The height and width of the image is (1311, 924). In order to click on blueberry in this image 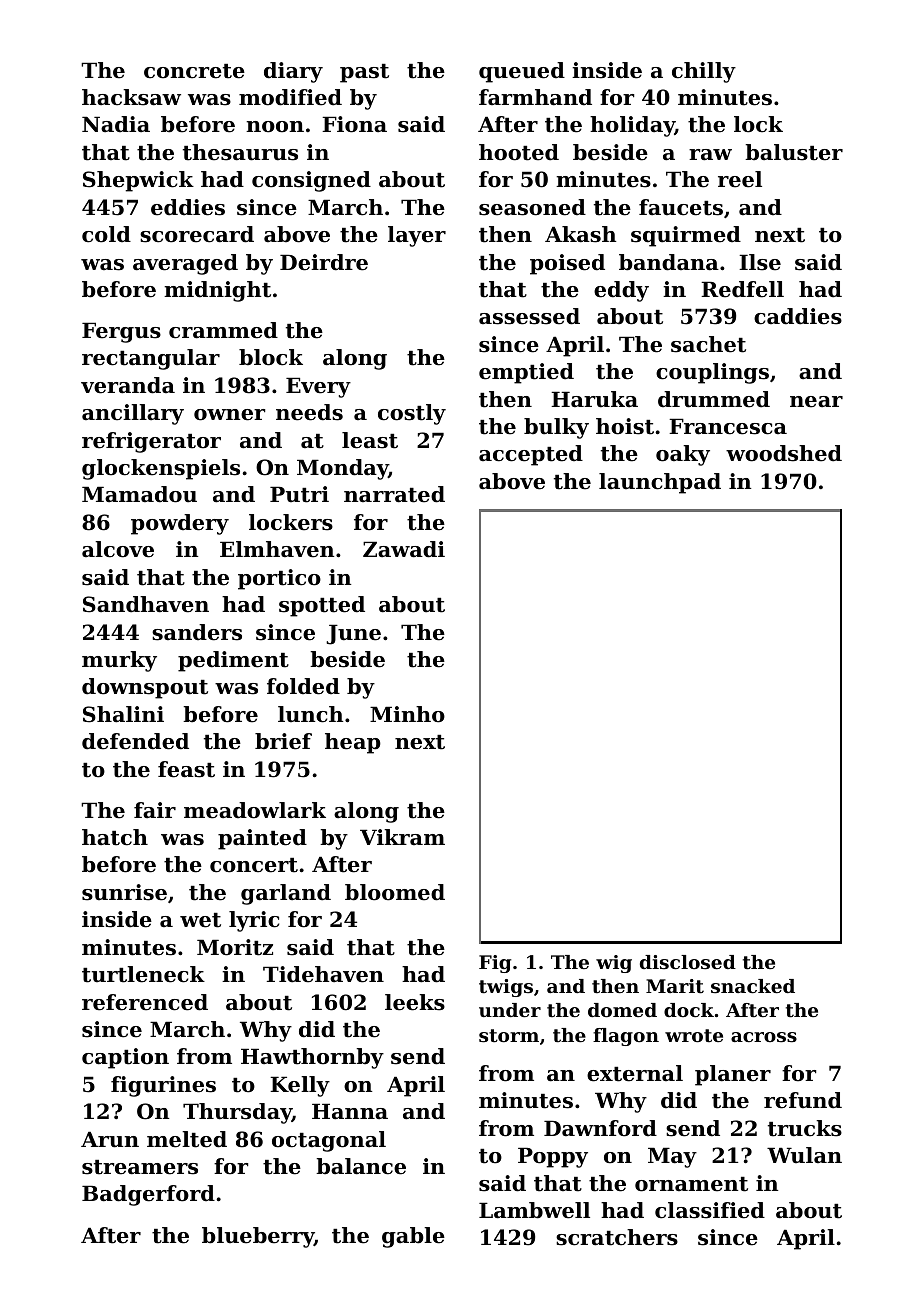, I will do `click(258, 1237)`.
